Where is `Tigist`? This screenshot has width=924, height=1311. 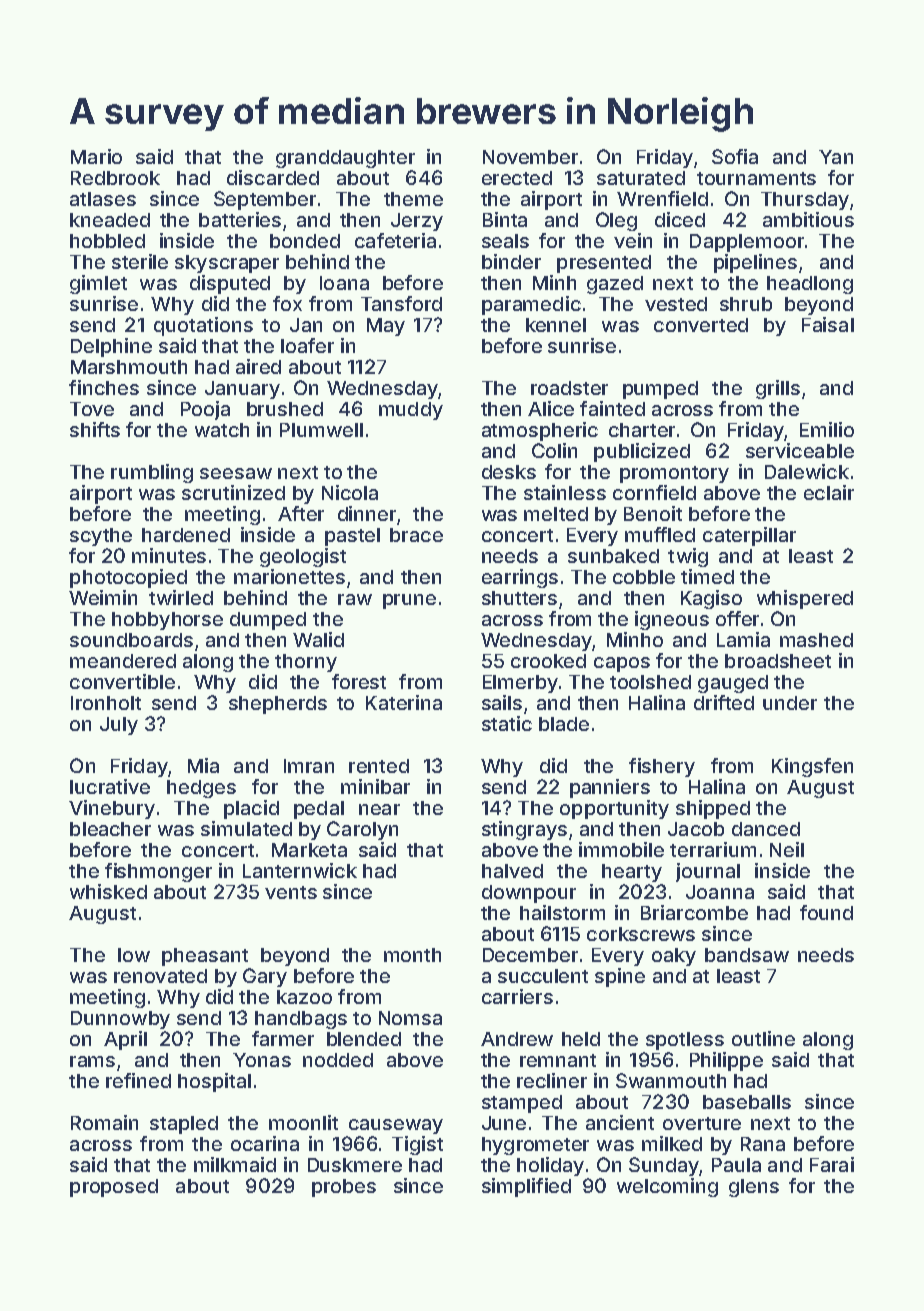
Tigist is located at coordinates (417, 1145).
